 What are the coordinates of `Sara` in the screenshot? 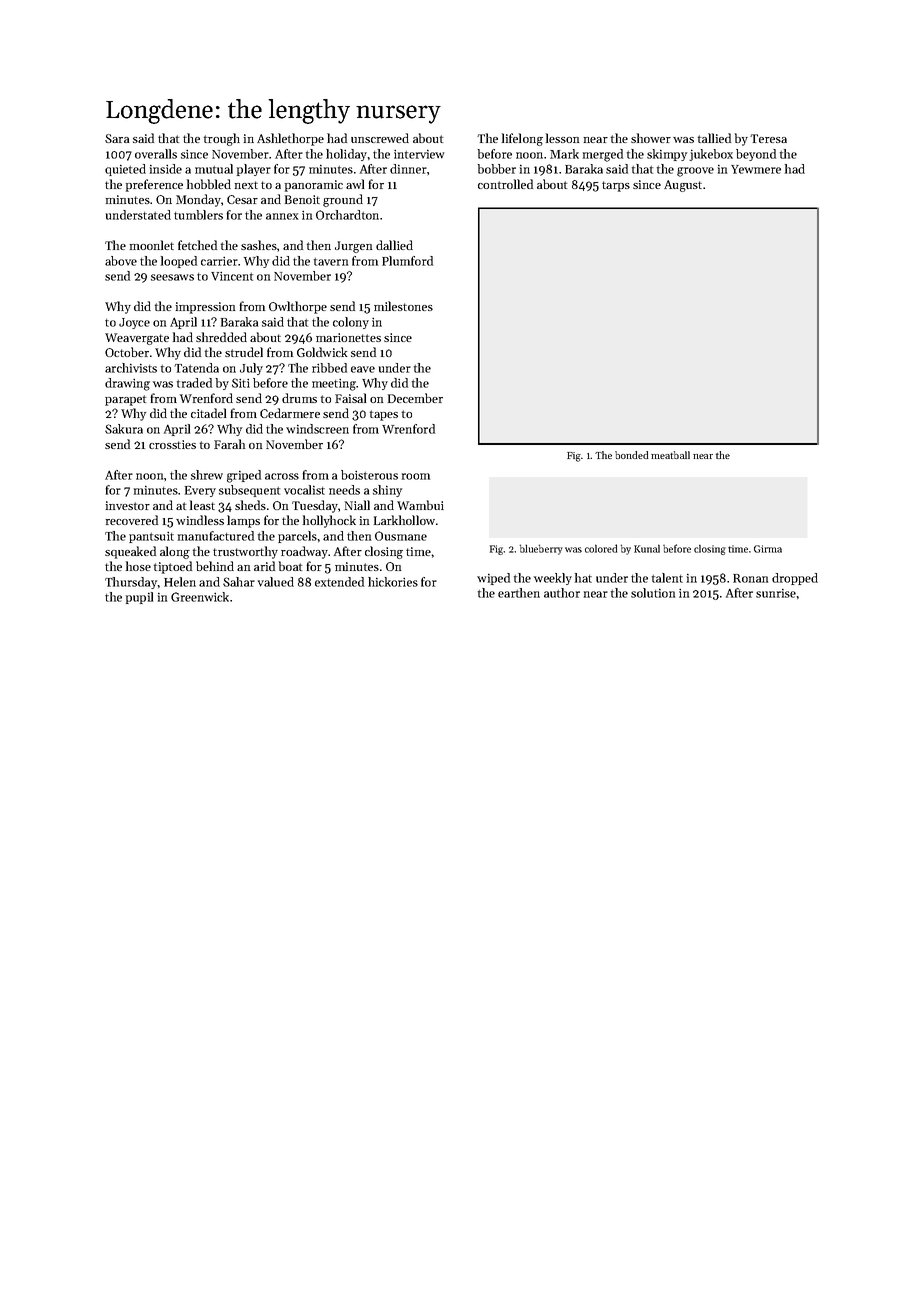 It's located at (117, 138).
